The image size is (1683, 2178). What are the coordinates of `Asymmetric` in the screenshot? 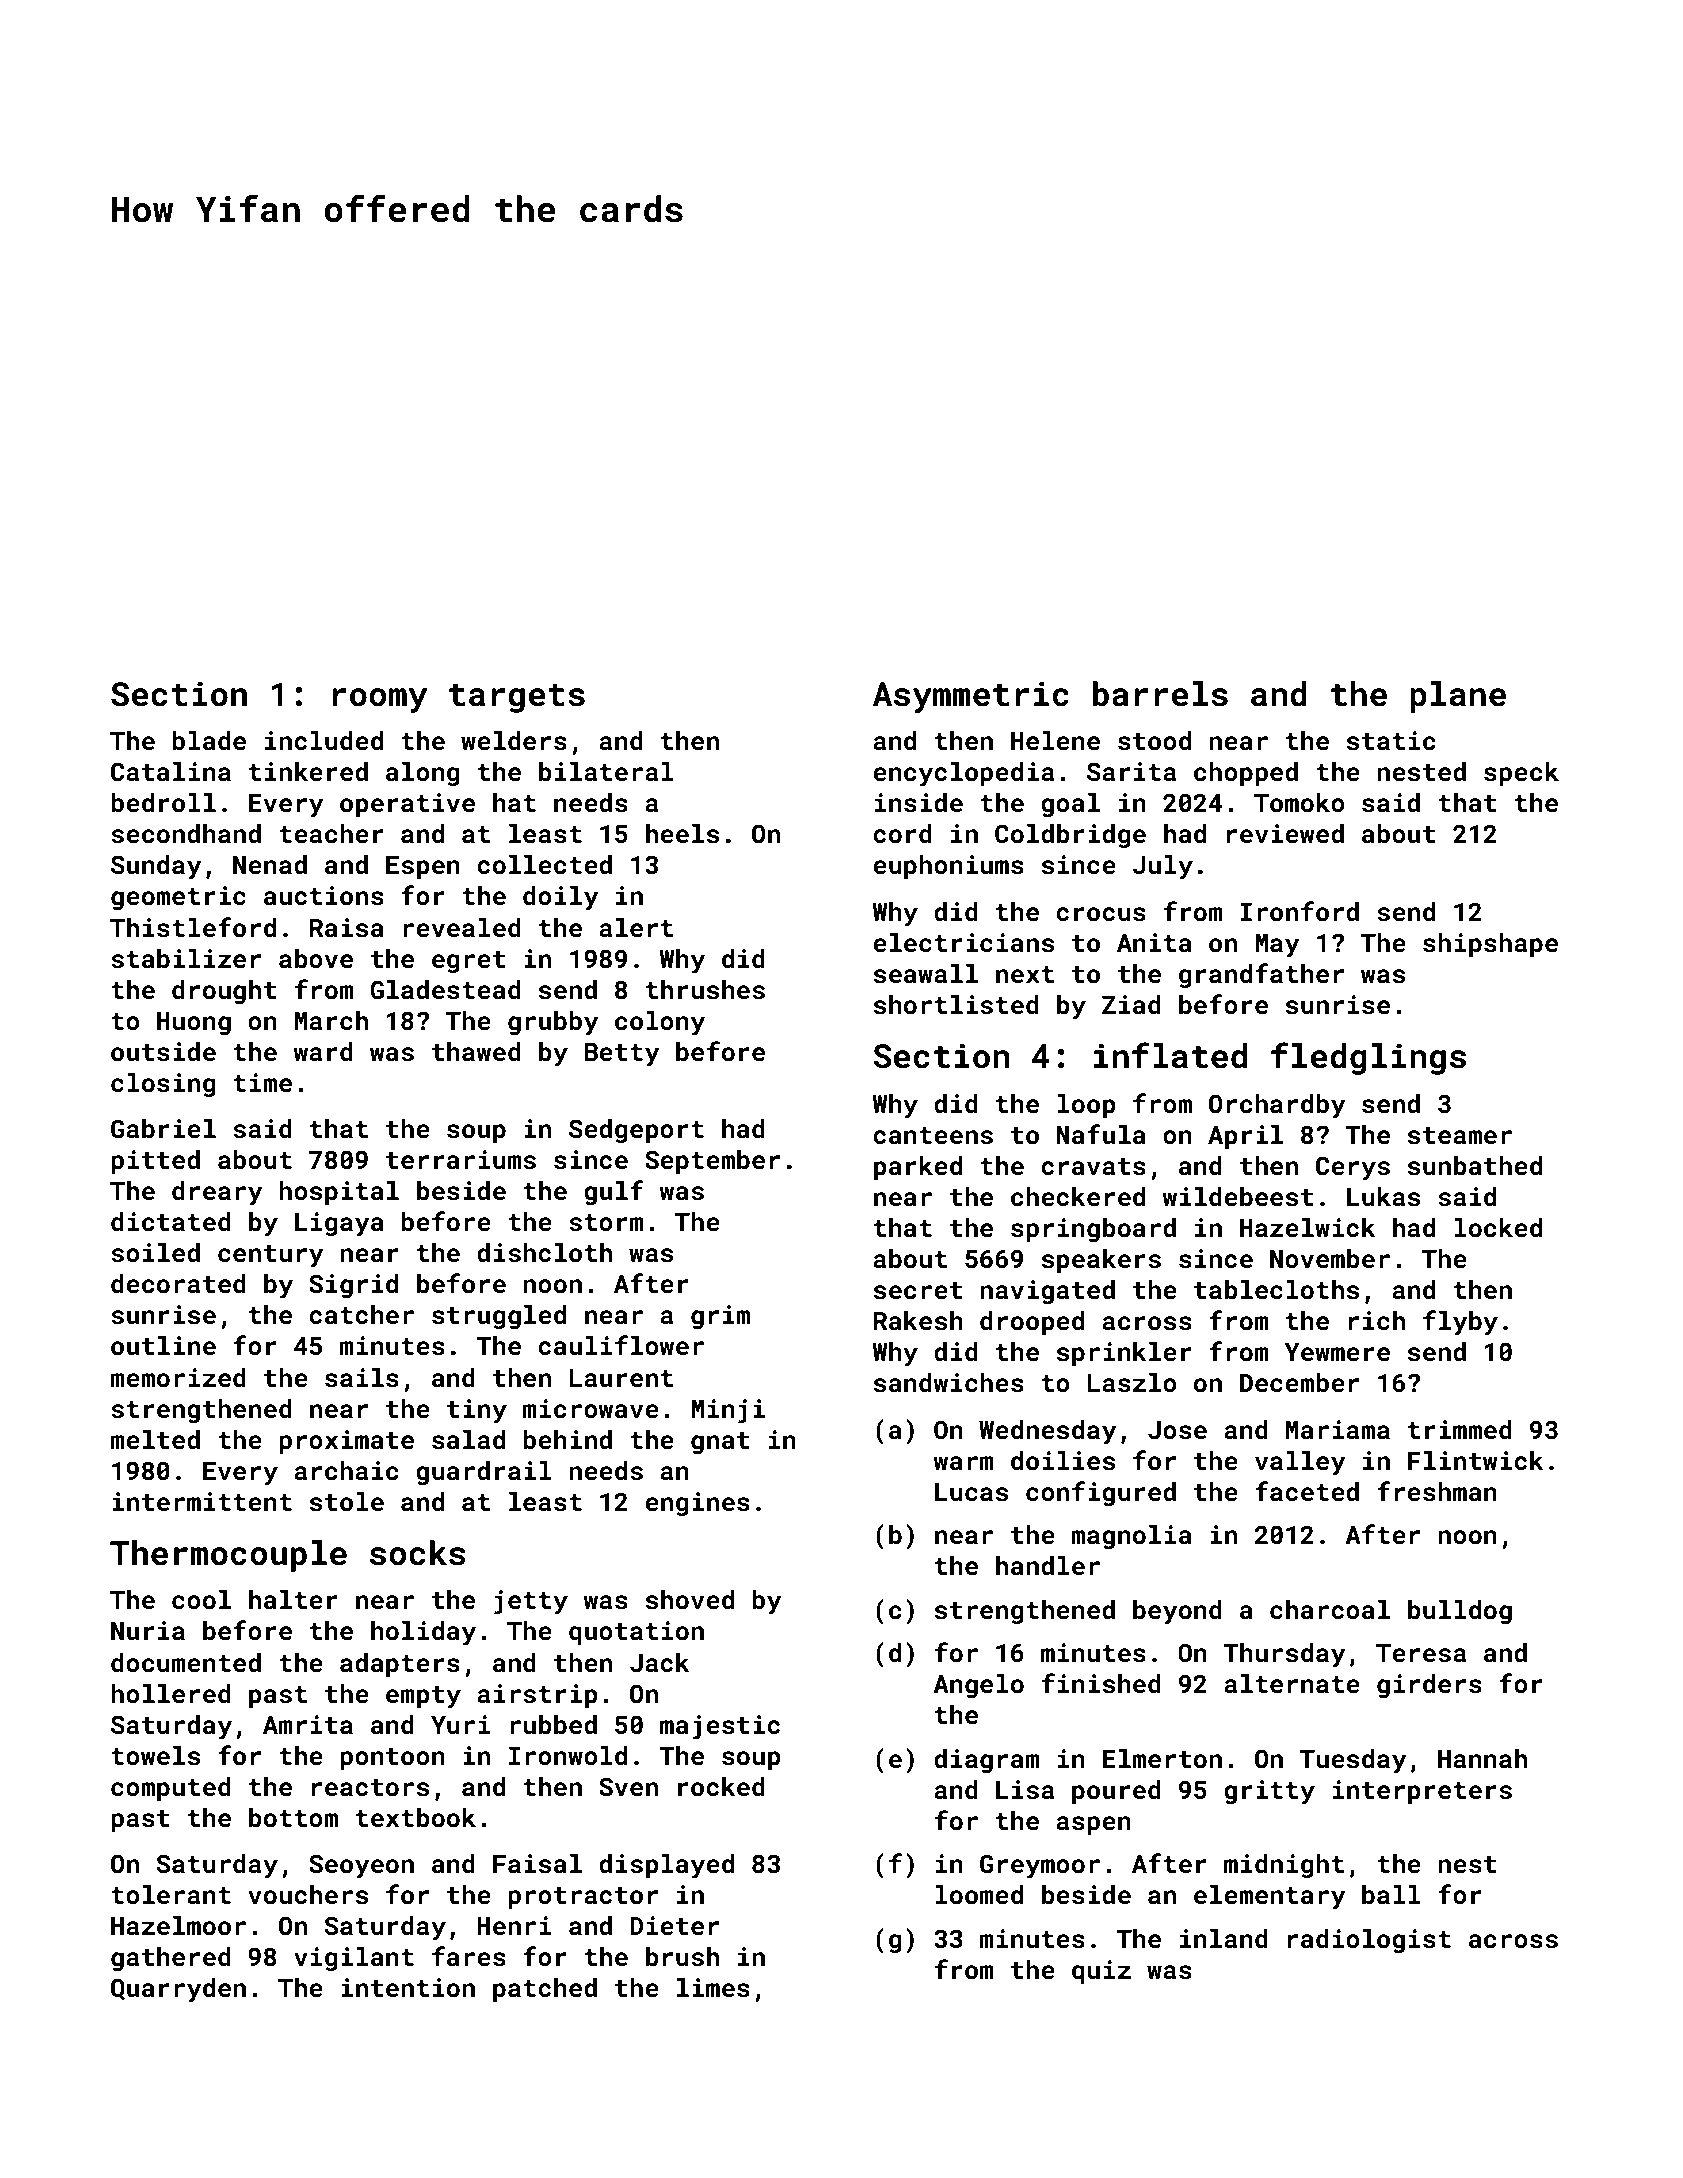 It's located at (971, 697).
